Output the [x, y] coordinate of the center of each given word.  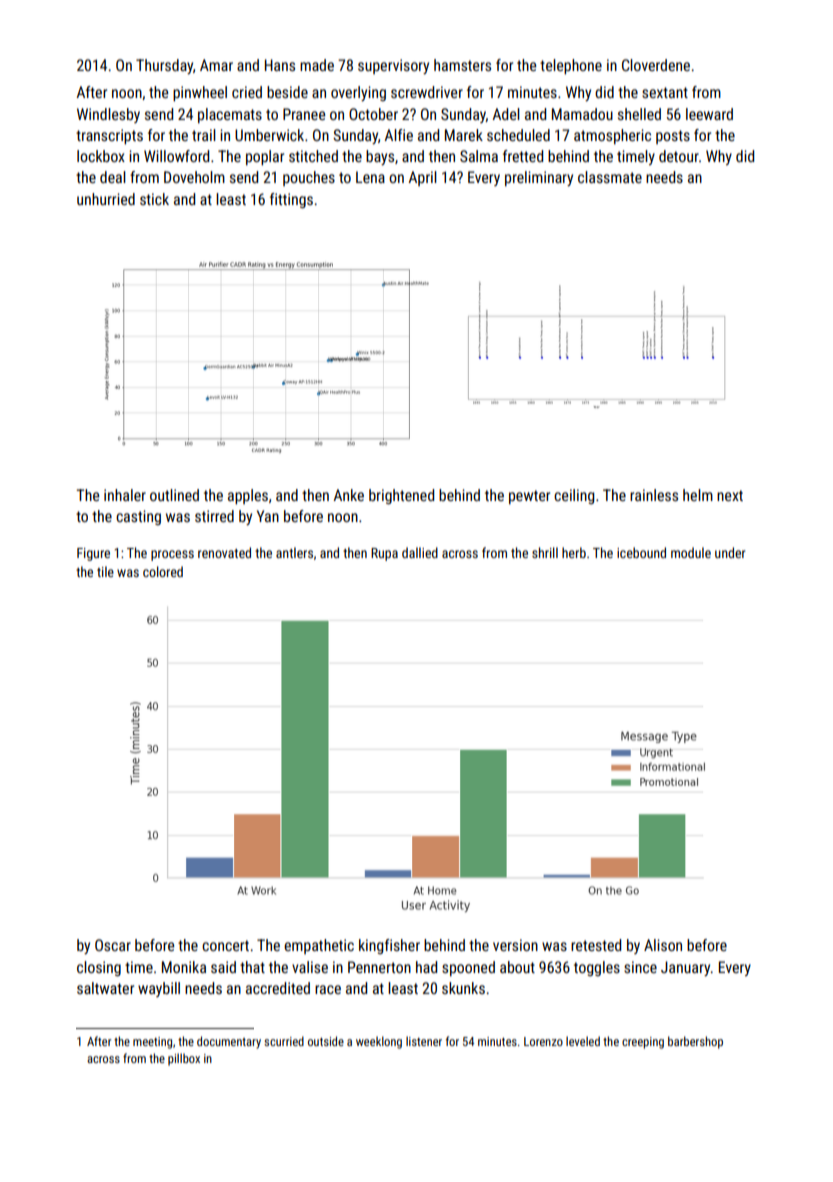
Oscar [113, 945]
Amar [216, 65]
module [691, 552]
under [730, 552]
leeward [709, 114]
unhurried [106, 199]
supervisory [393, 66]
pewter [529, 497]
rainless [654, 495]
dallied [420, 552]
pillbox [184, 1059]
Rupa [384, 554]
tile [105, 571]
